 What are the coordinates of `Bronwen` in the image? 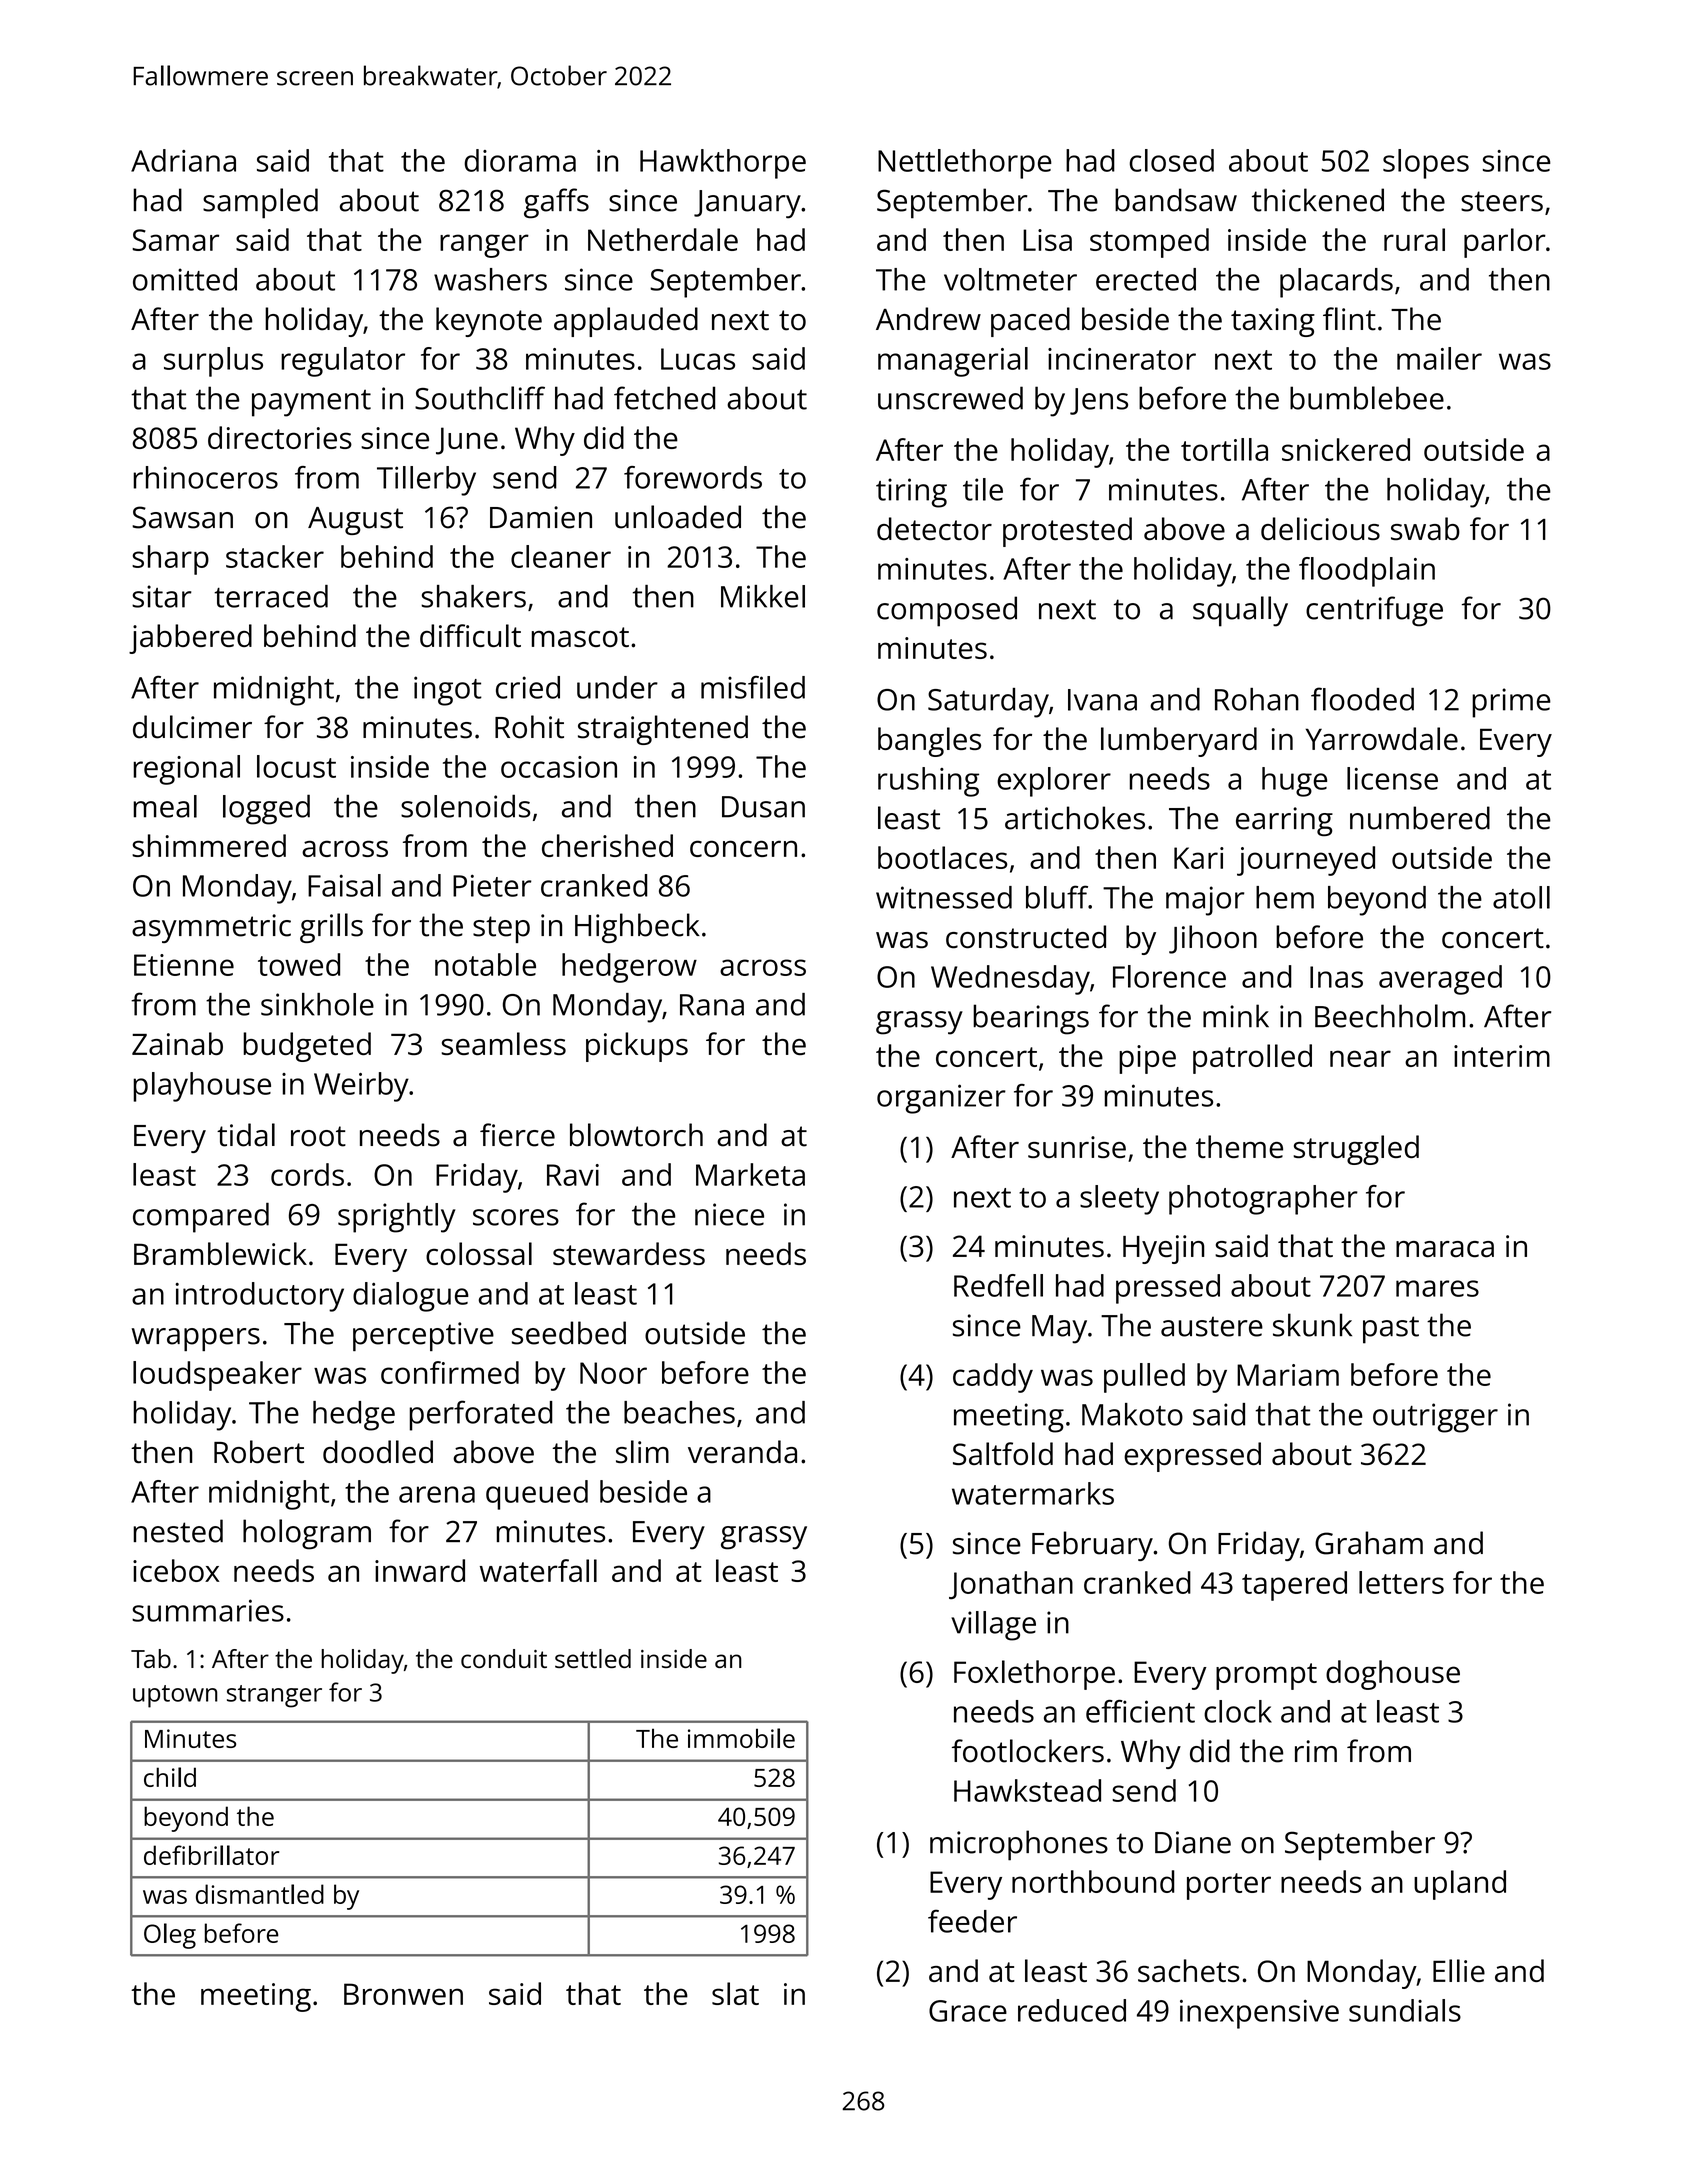 It's located at (403, 1994).
